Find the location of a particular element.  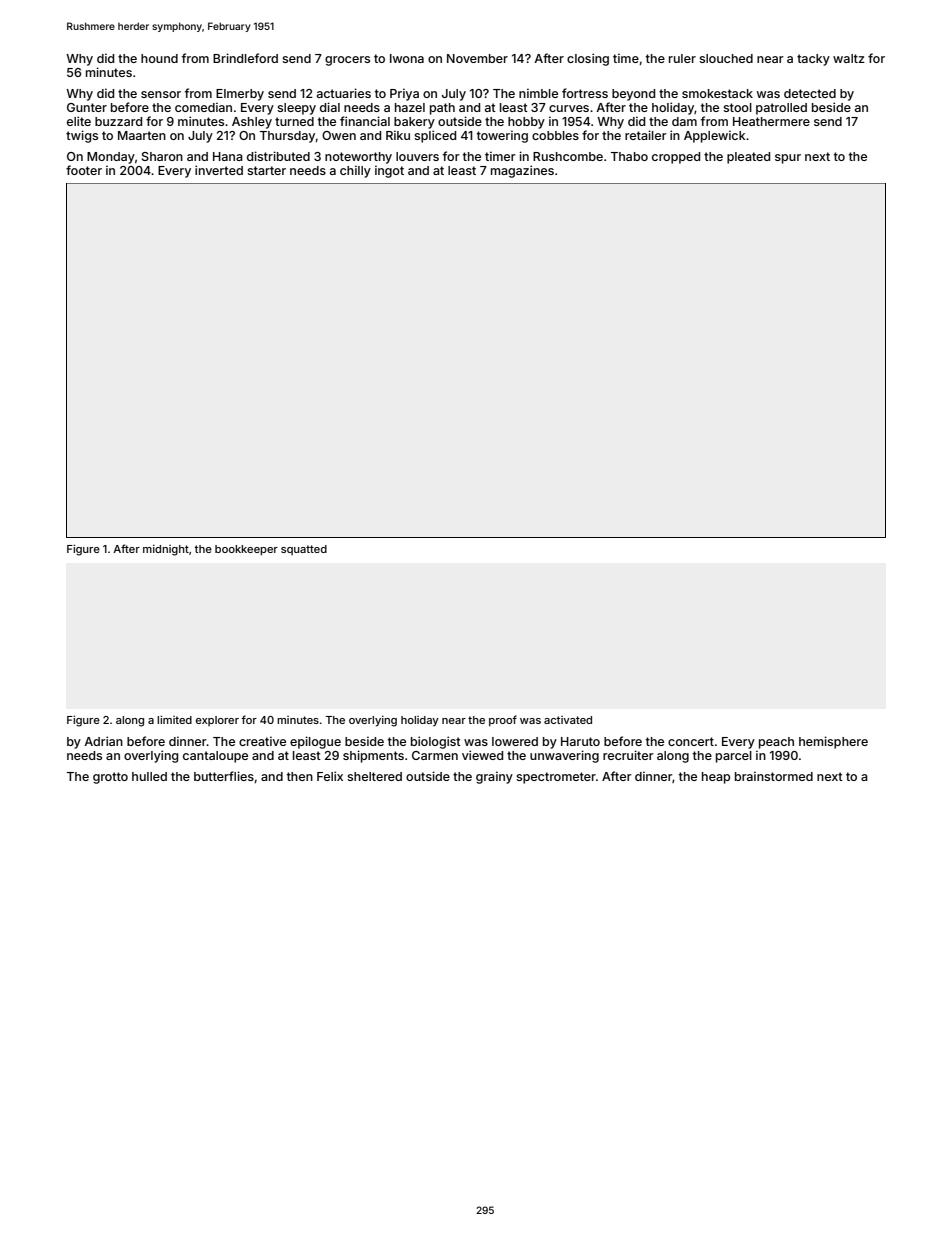

Adrian is located at coordinates (103, 741).
